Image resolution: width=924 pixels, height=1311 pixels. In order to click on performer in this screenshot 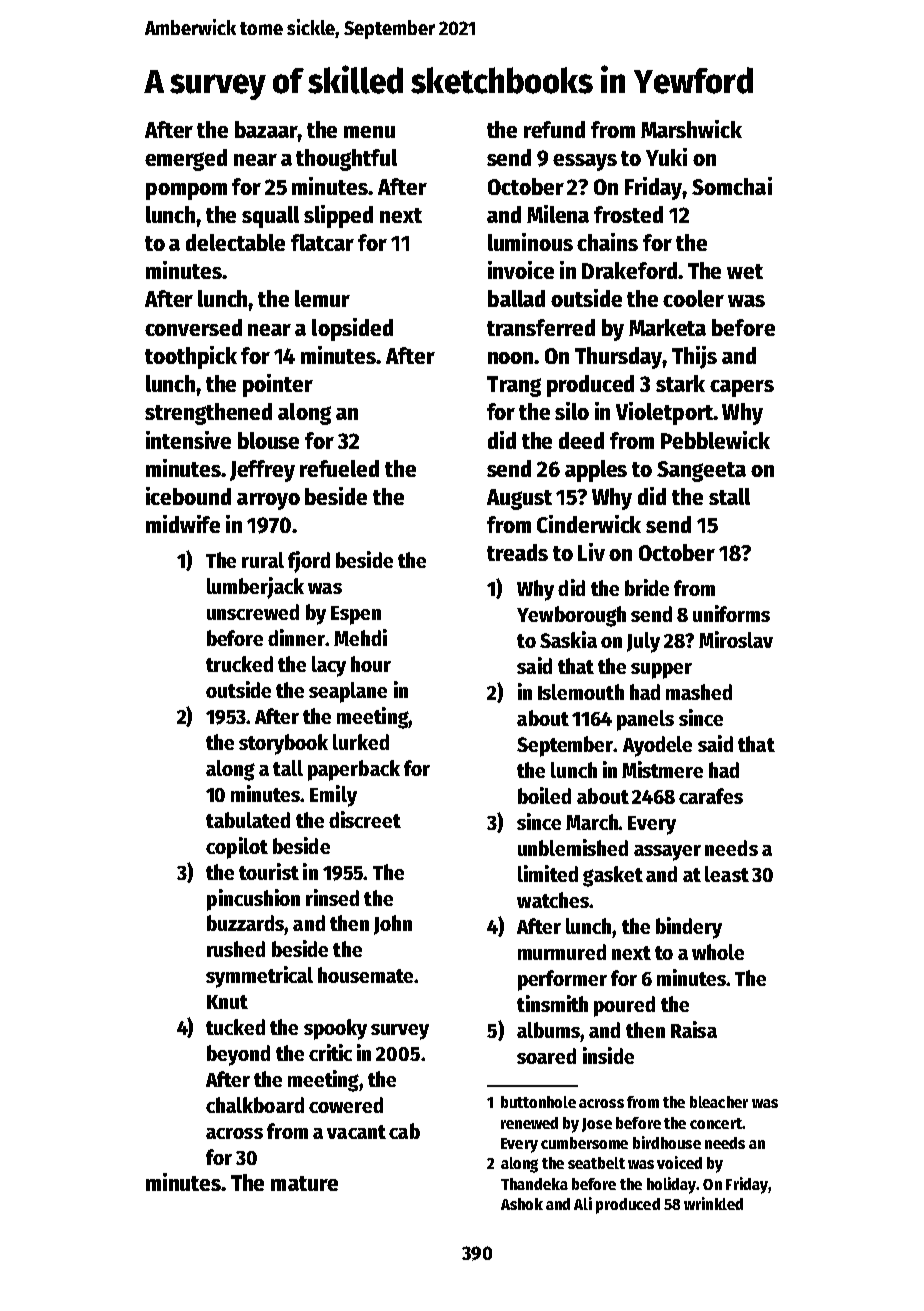, I will do `click(562, 980)`.
